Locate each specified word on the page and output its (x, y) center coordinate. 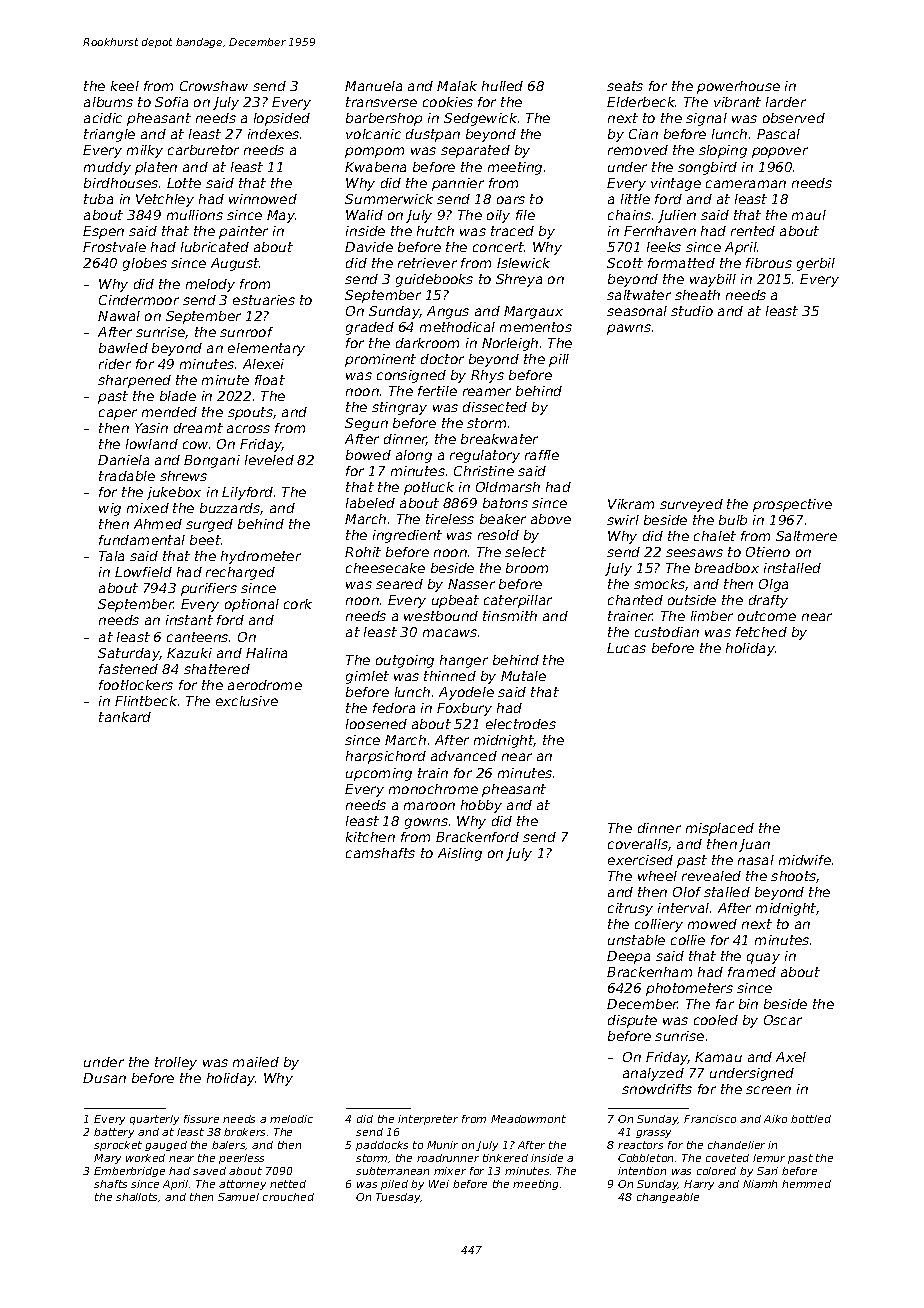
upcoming (379, 774)
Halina (266, 653)
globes (145, 264)
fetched (761, 632)
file (525, 215)
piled (394, 1185)
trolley (176, 1063)
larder (786, 102)
